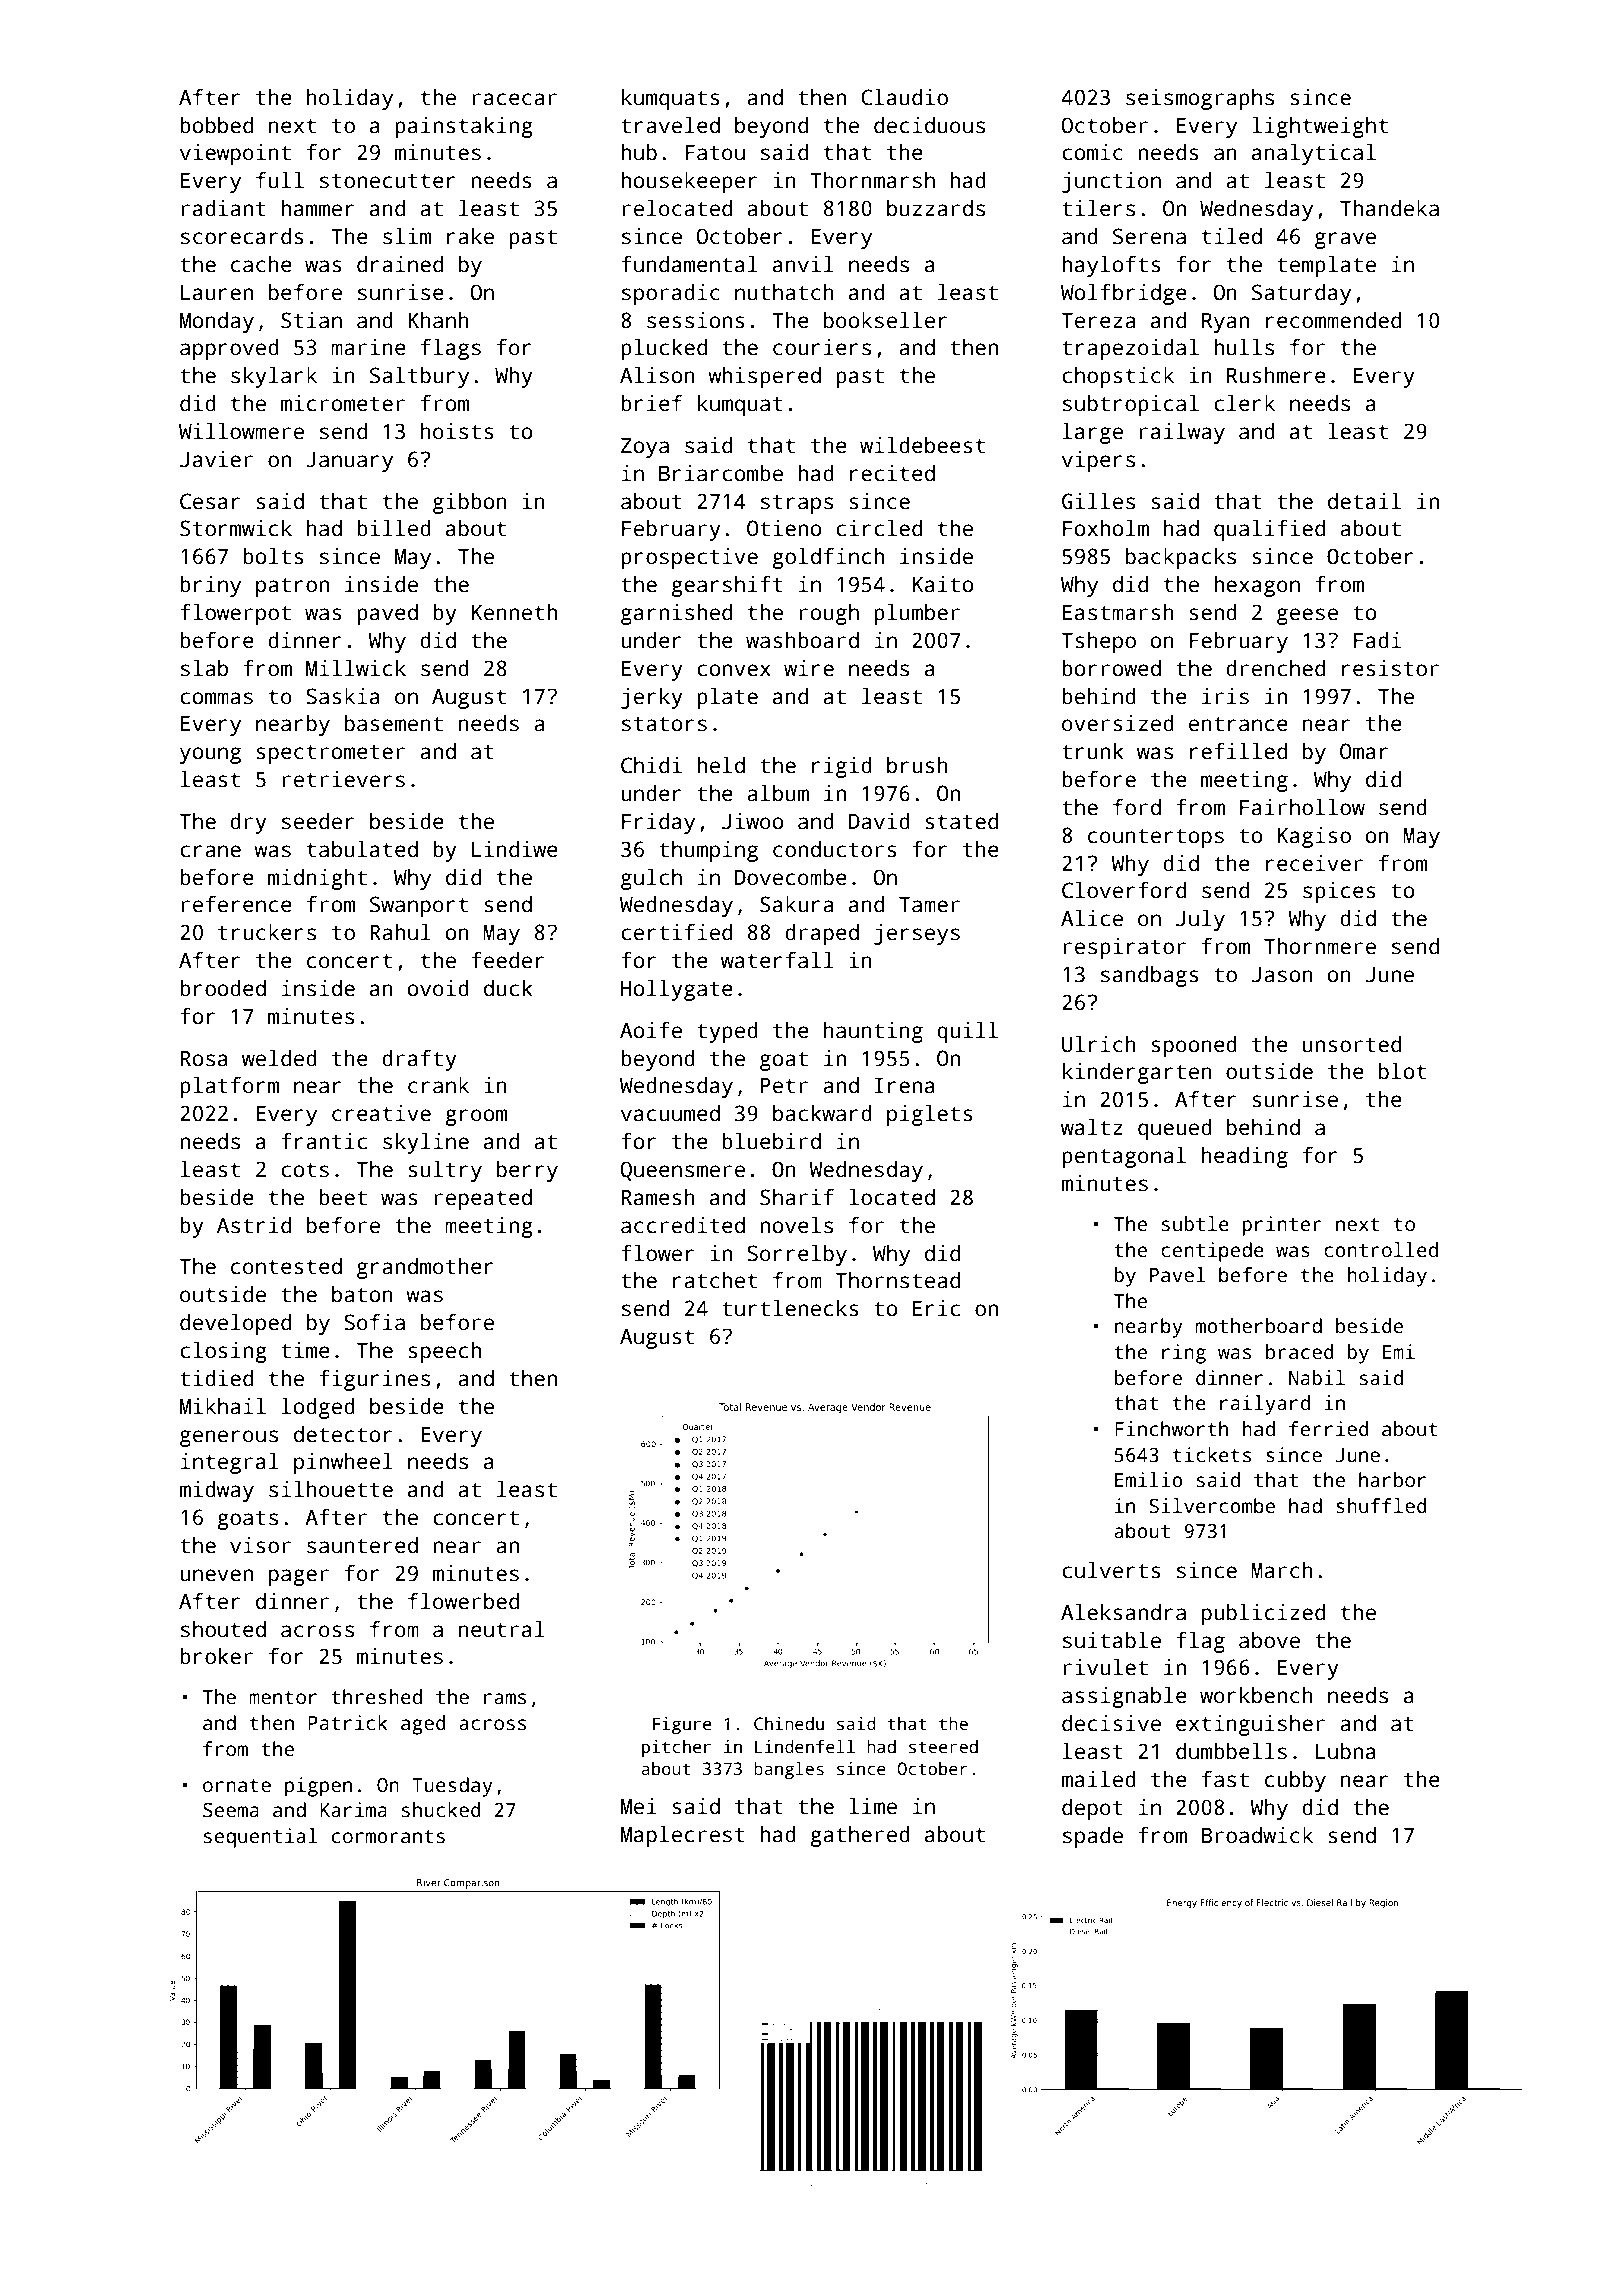 Image resolution: width=1620 pixels, height=2292 pixels. I want to click on gathered, so click(860, 1836).
